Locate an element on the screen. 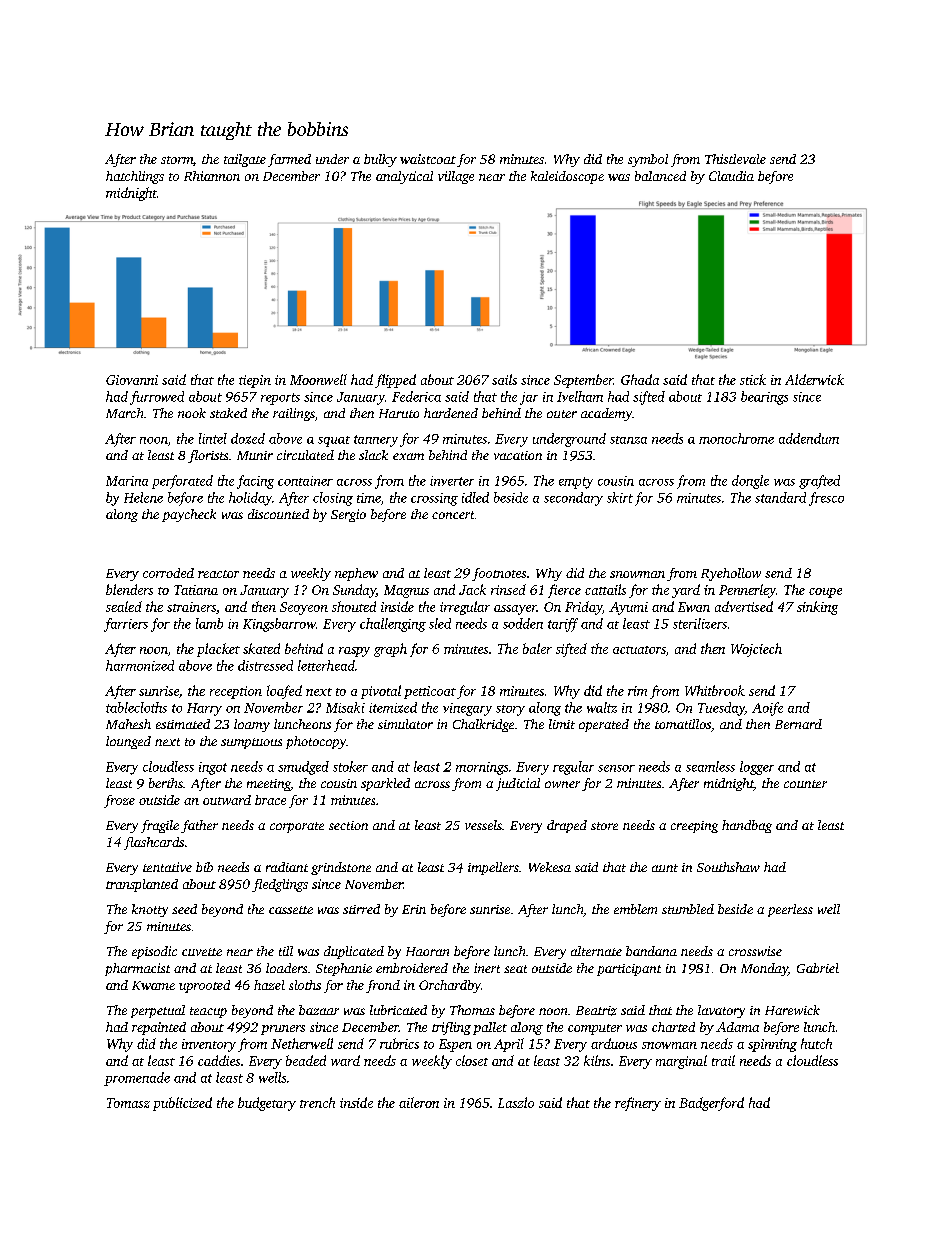 The height and width of the screenshot is (1233, 952). publicized is located at coordinates (182, 1104).
